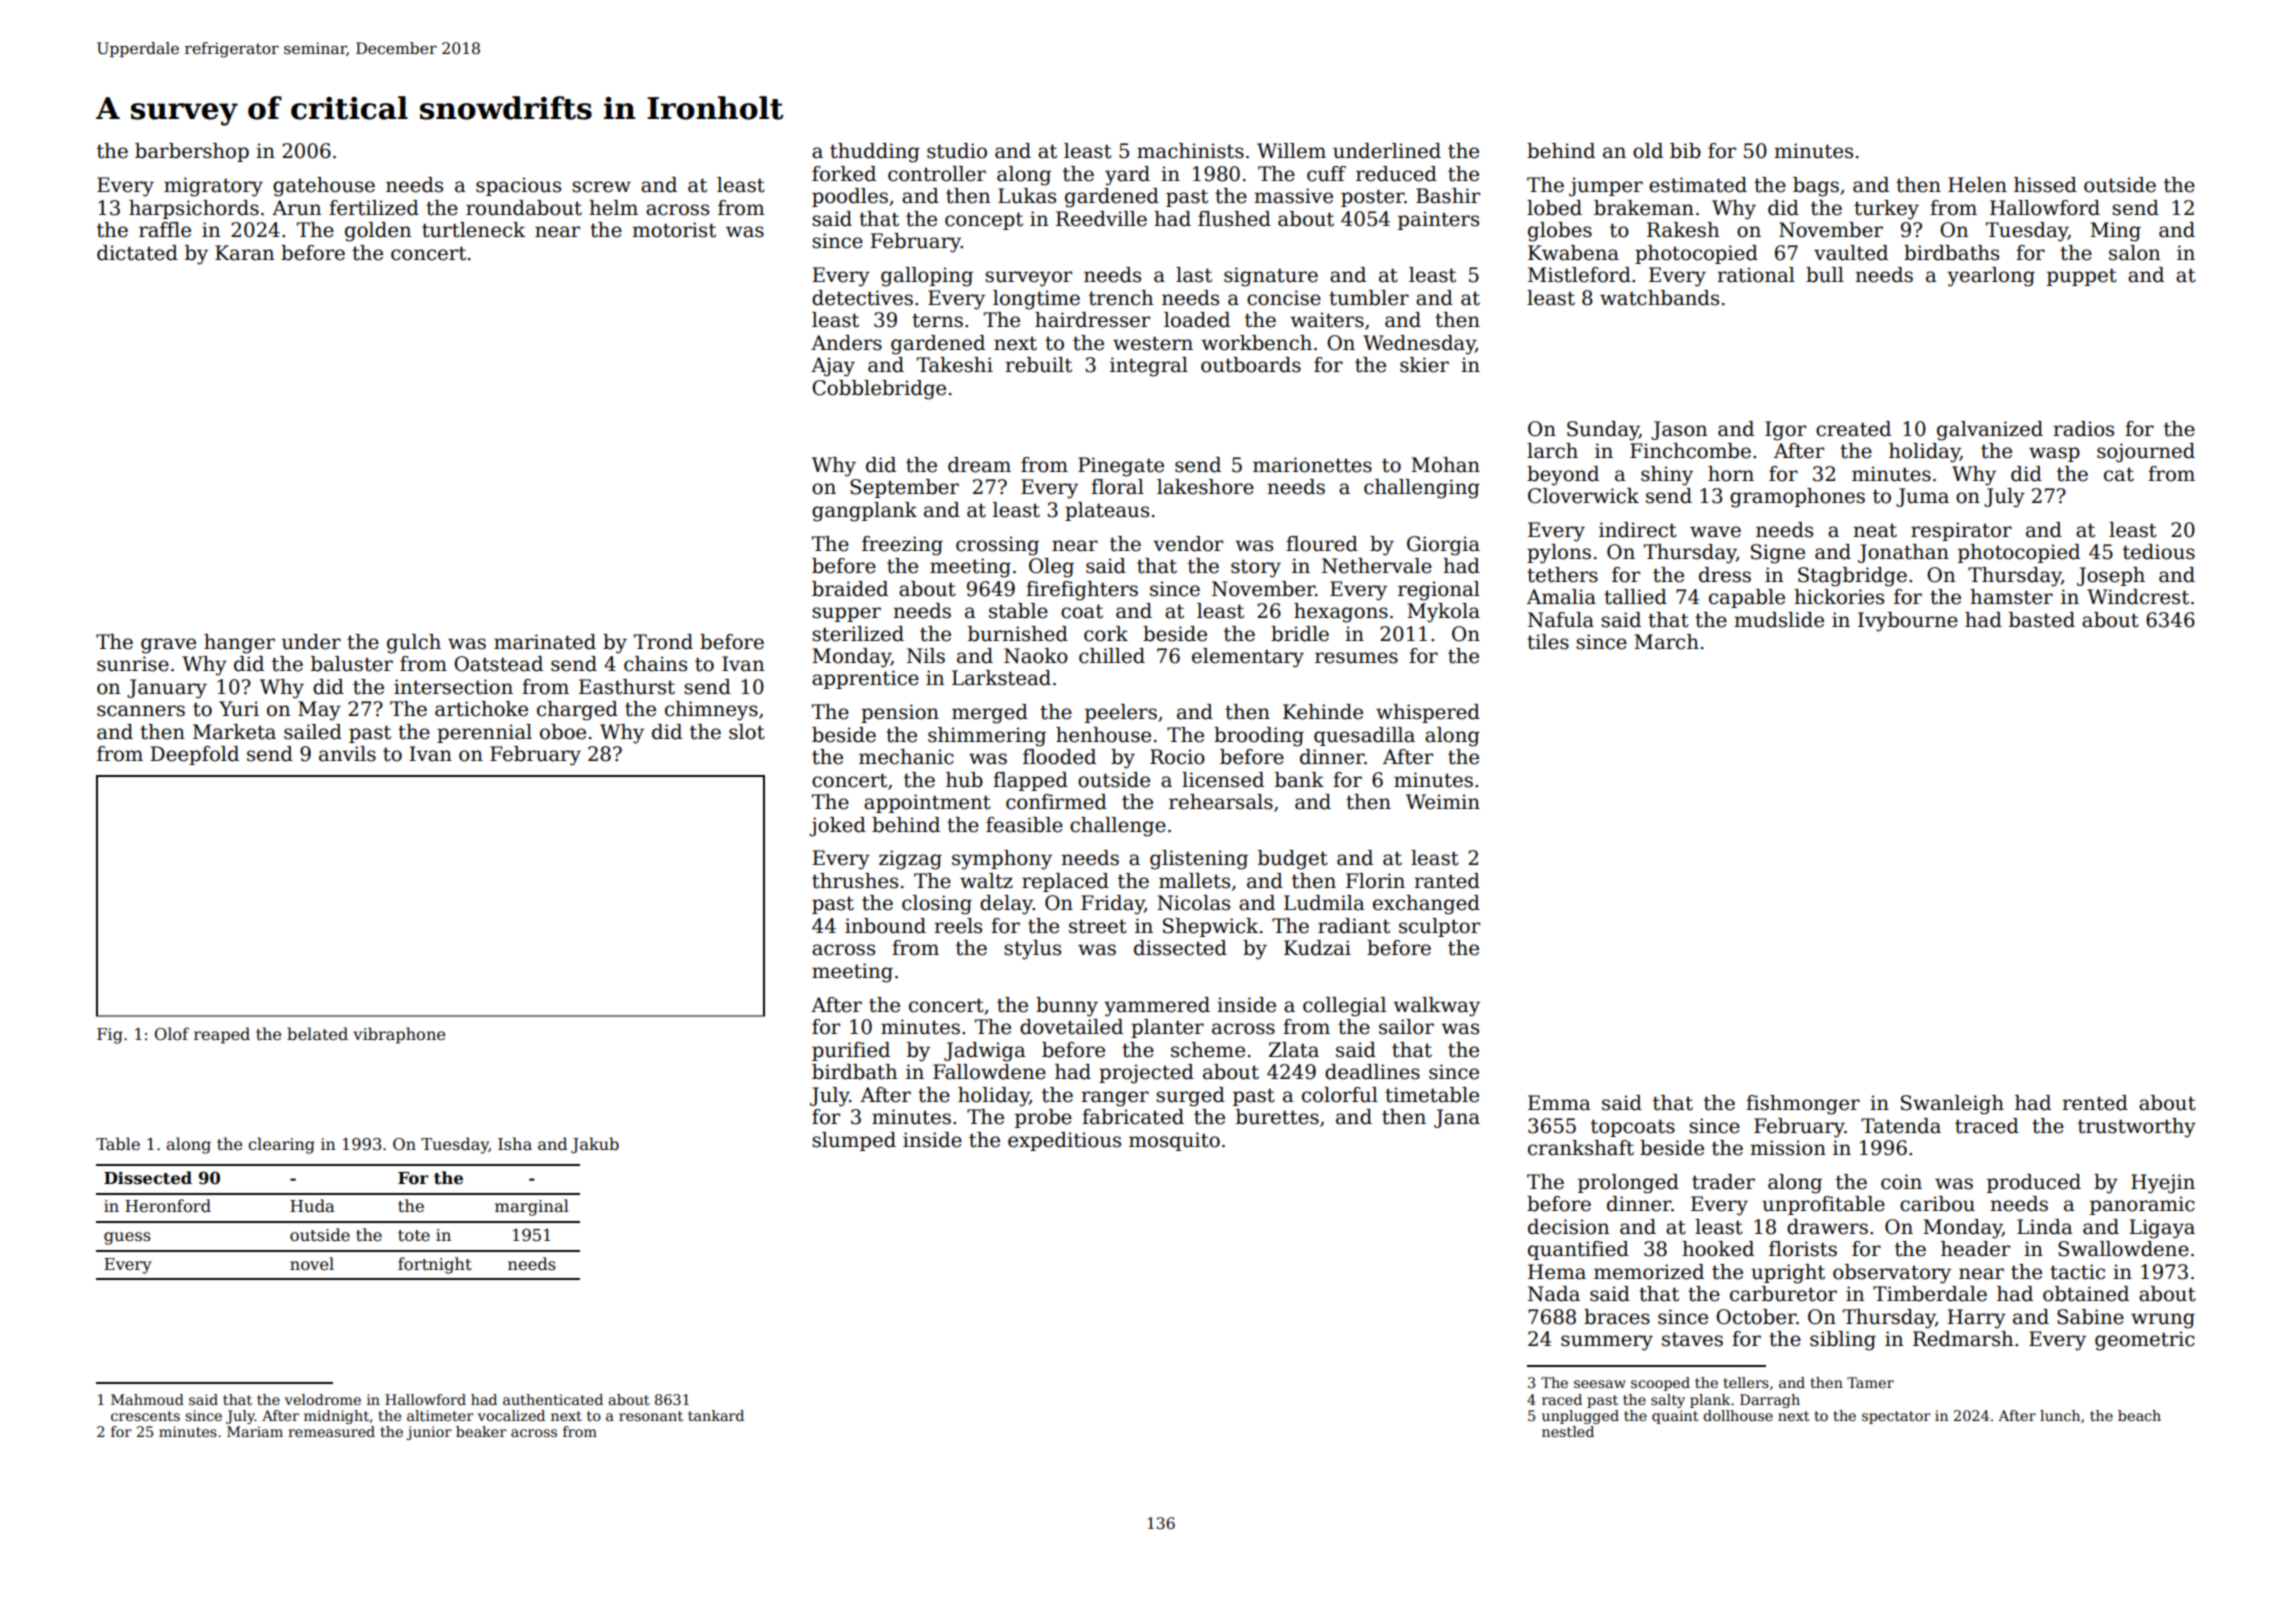 This page has width=2292, height=1620. I want to click on perennial, so click(484, 733).
